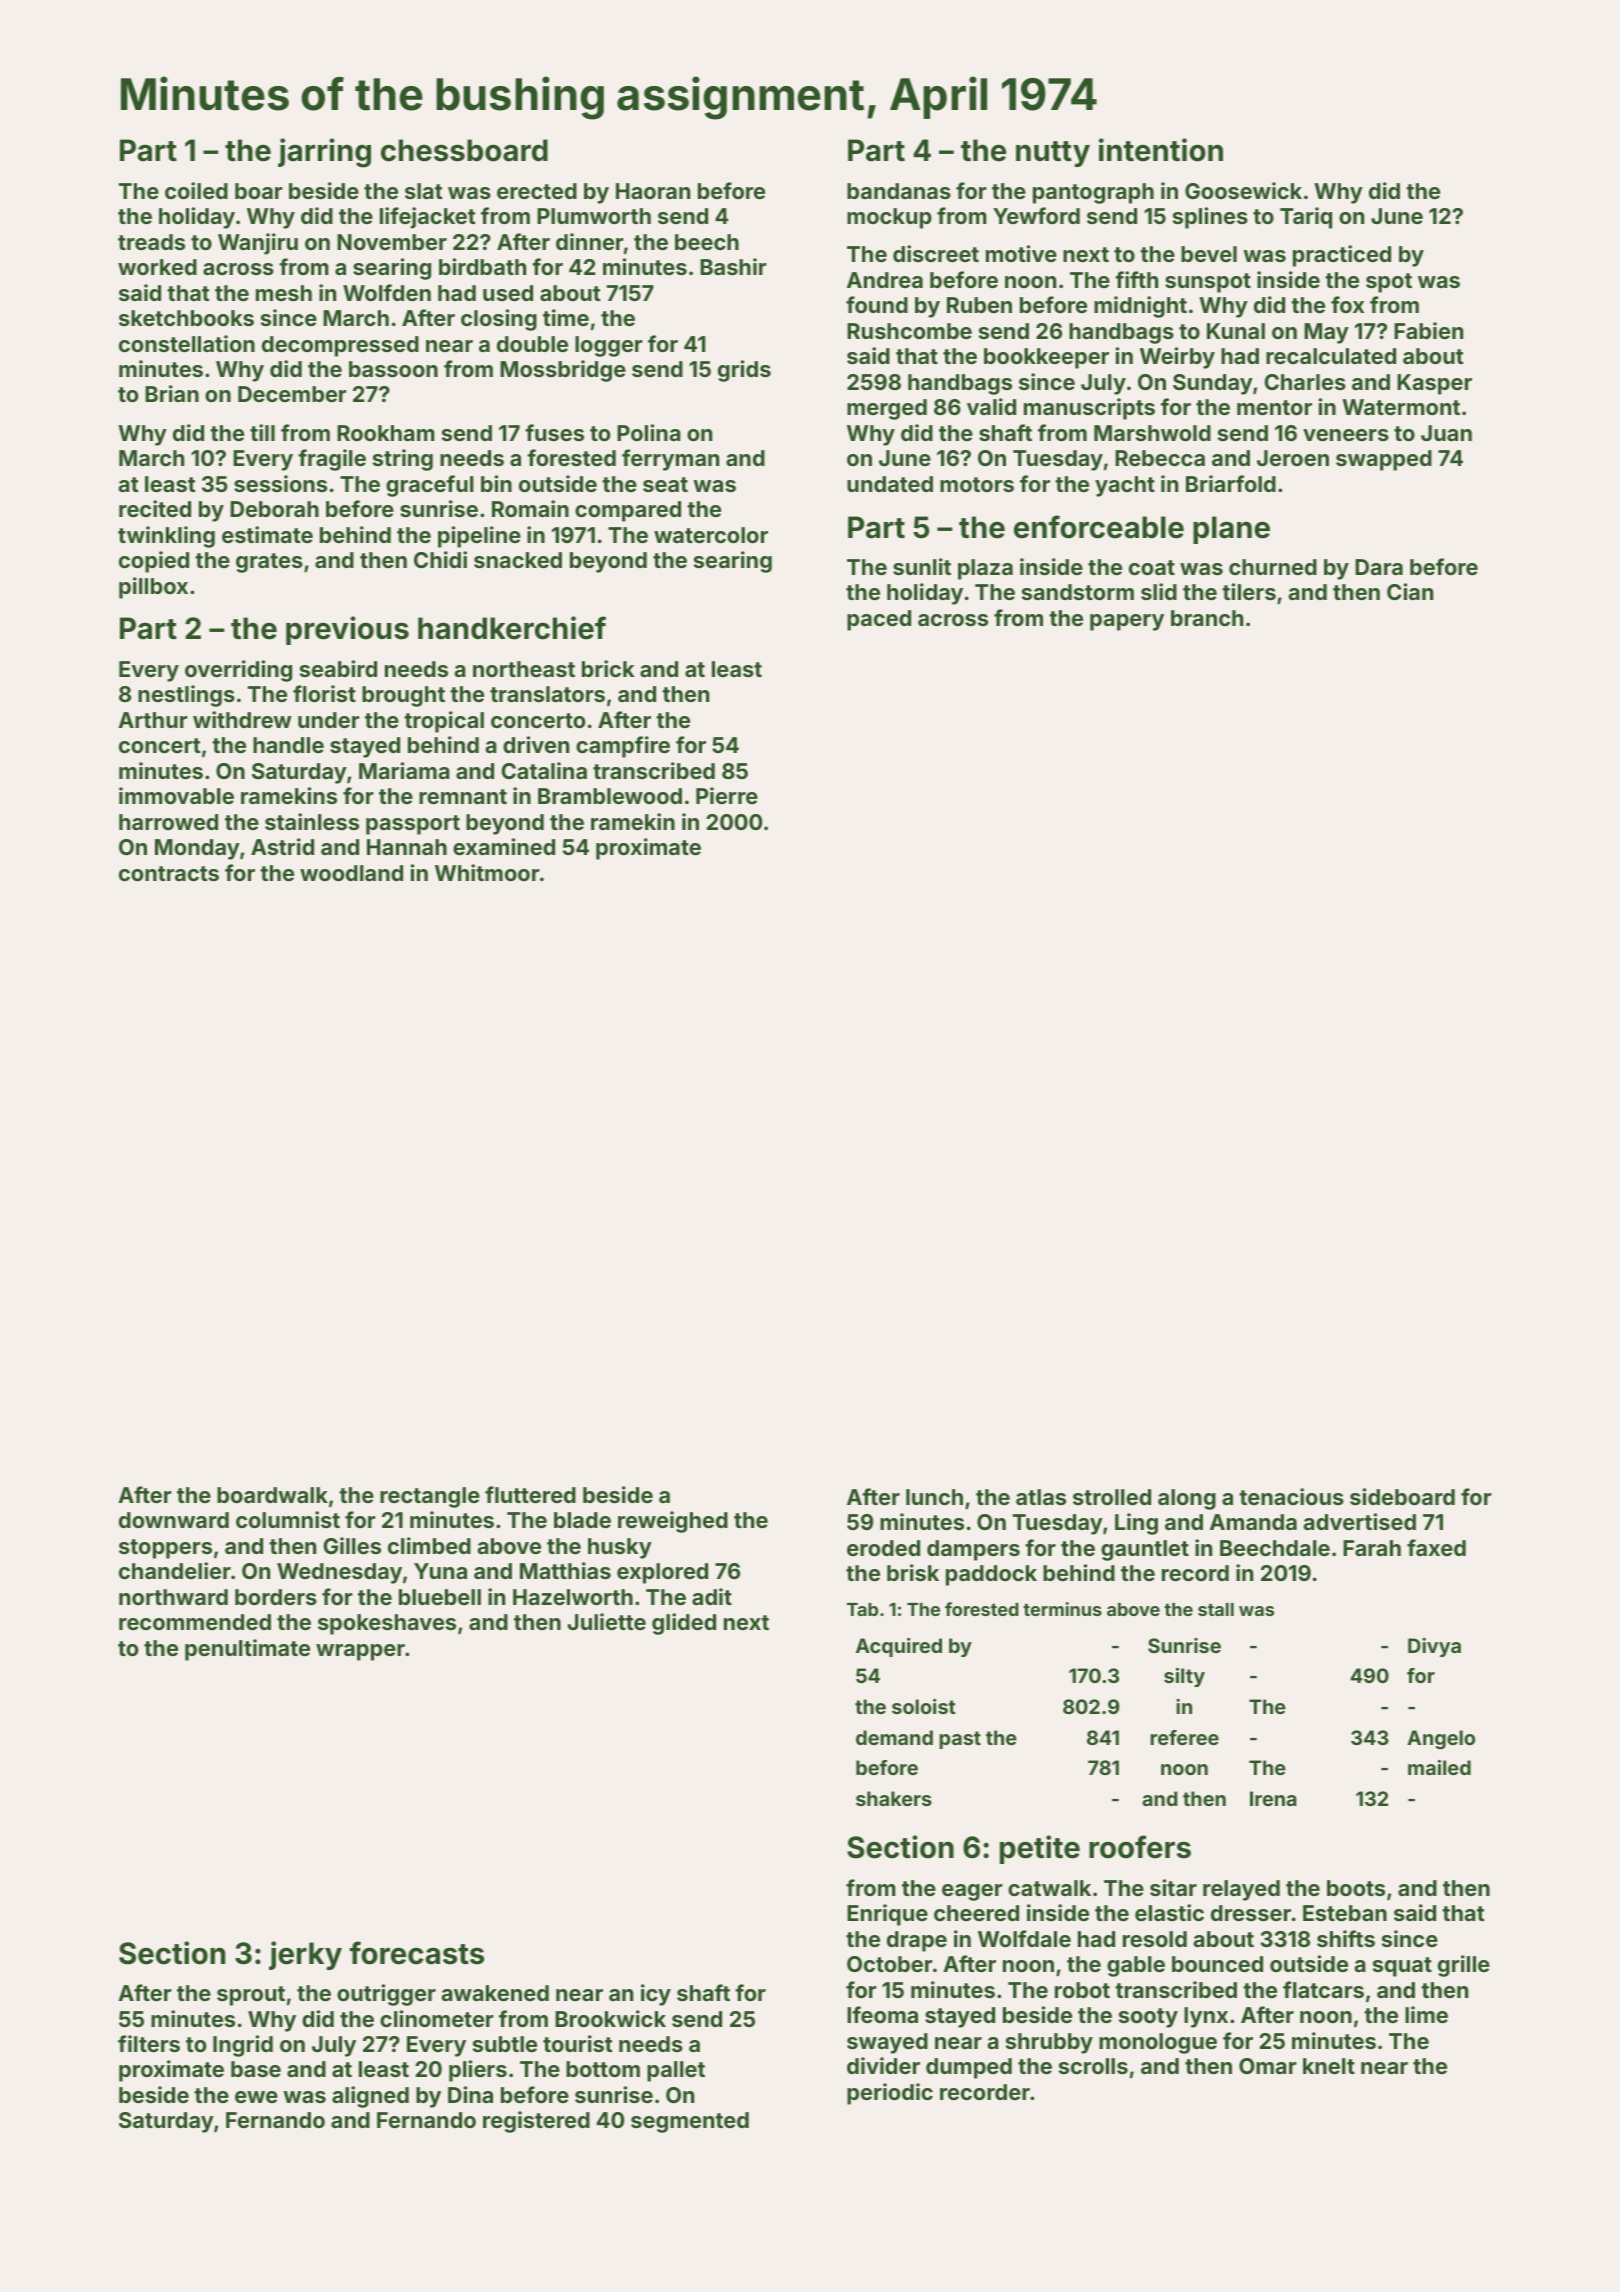 This page has height=2292, width=1620. Describe the element at coordinates (169, 873) in the page. I see `contracts` at that location.
